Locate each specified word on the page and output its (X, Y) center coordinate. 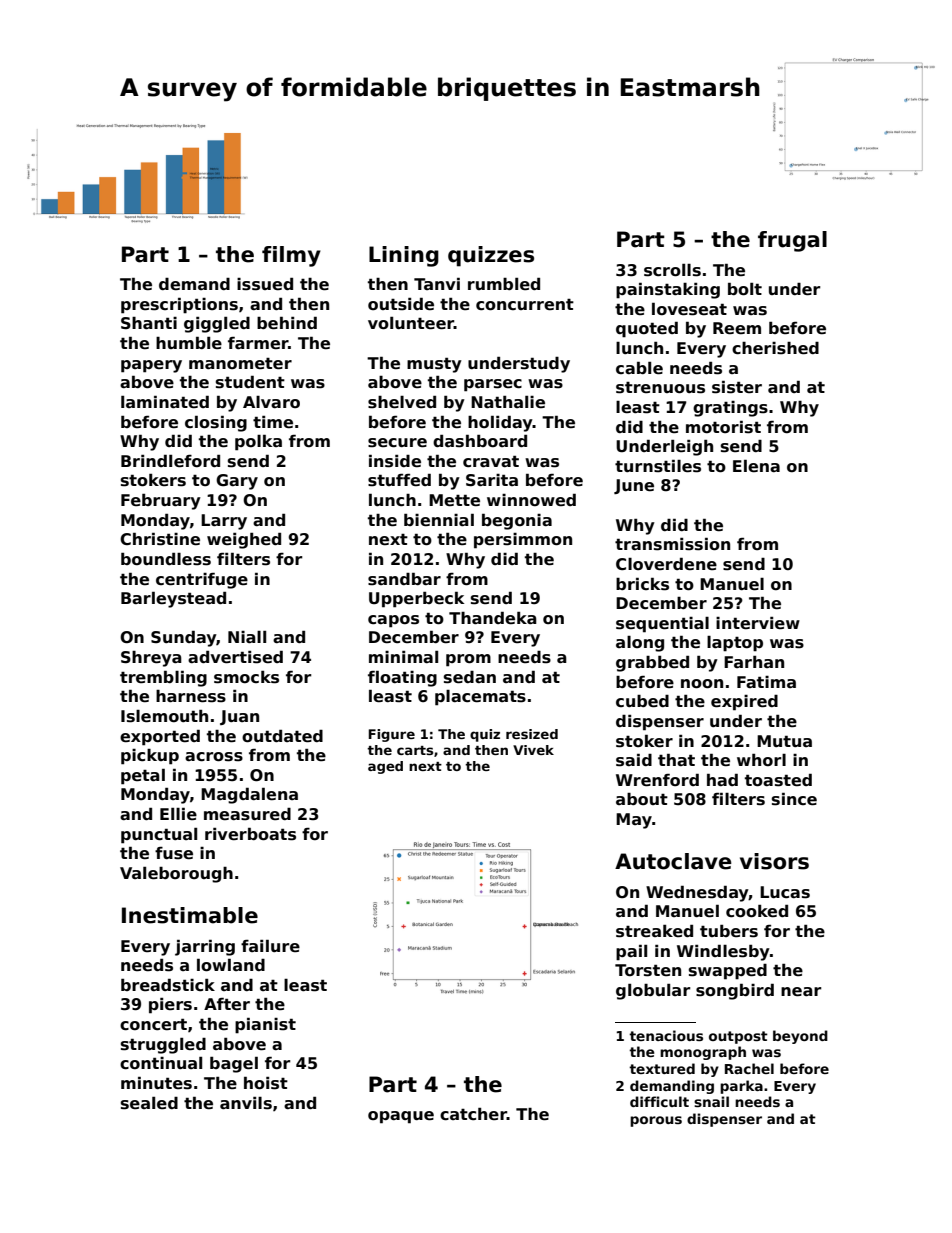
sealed (149, 1103)
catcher (473, 1114)
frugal (792, 241)
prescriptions (179, 305)
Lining (404, 256)
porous (656, 1121)
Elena (756, 466)
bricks (642, 584)
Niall (247, 637)
